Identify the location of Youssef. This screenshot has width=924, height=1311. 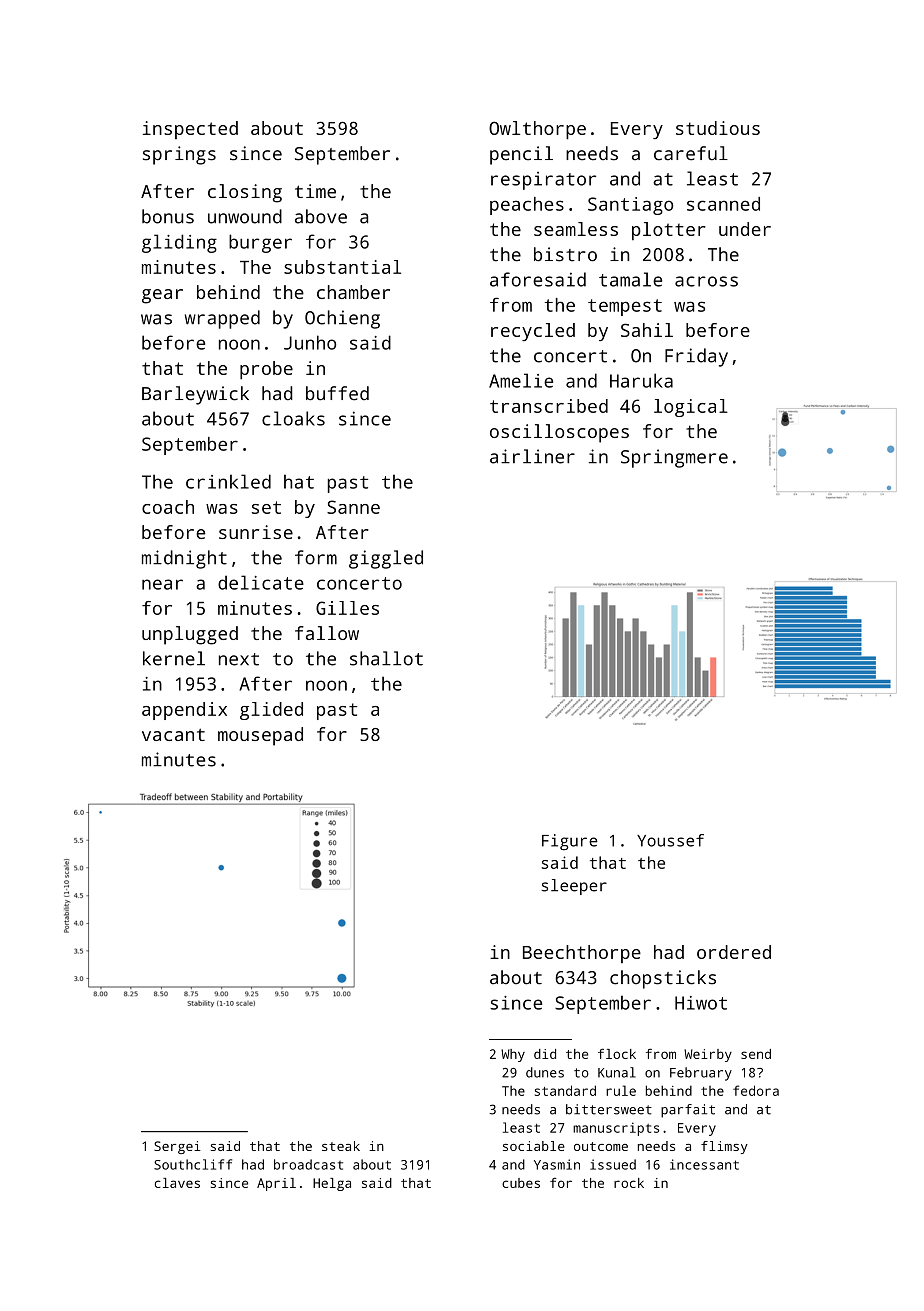
(670, 840).
